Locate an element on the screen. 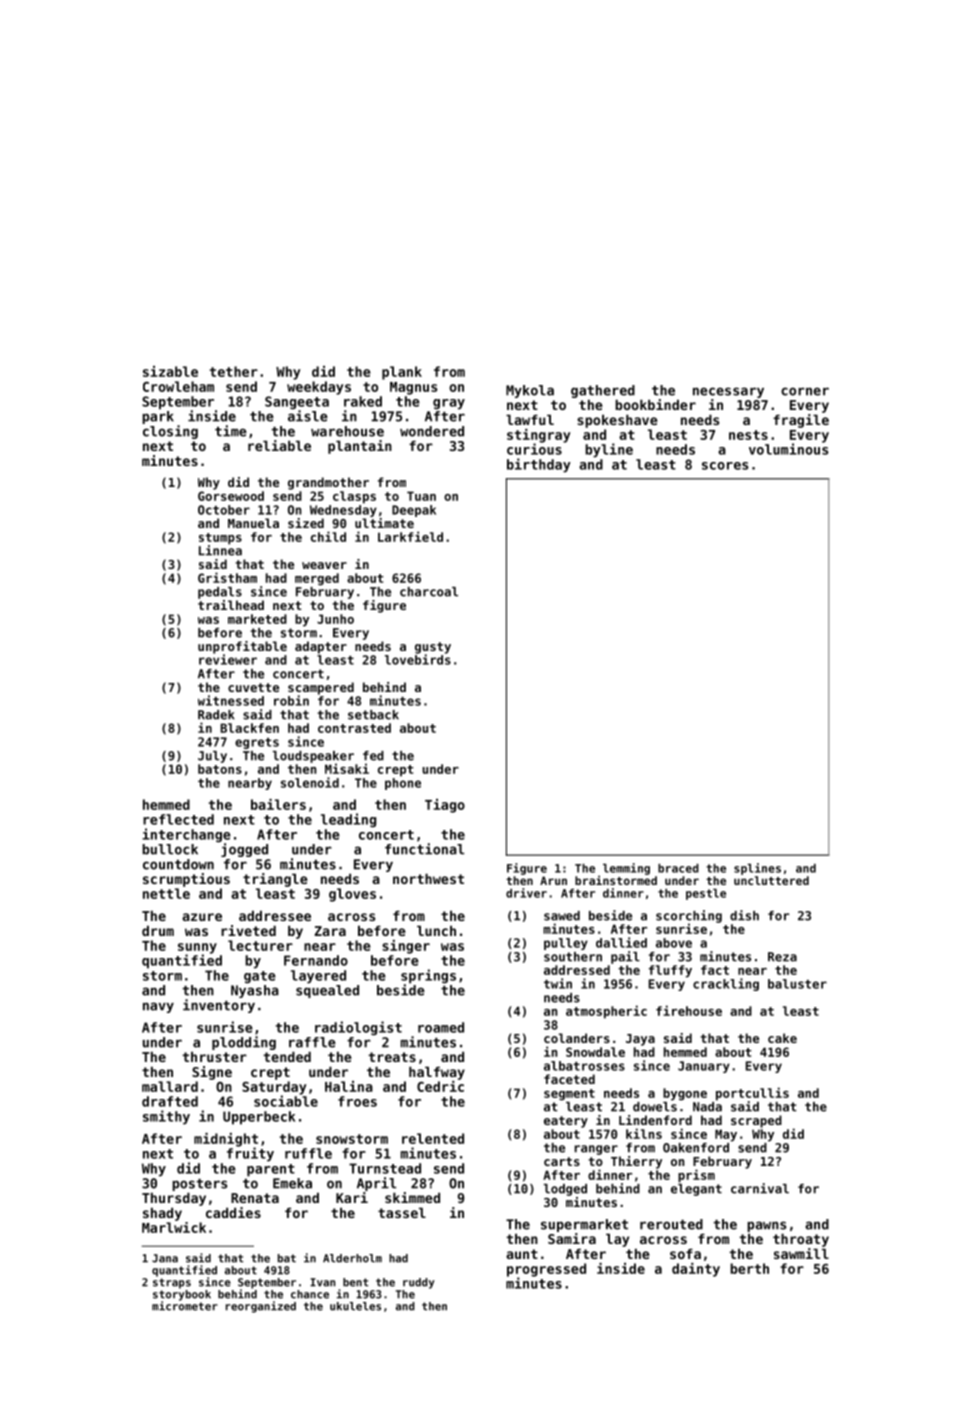 The height and width of the screenshot is (1407, 971). Jana is located at coordinates (165, 1258).
